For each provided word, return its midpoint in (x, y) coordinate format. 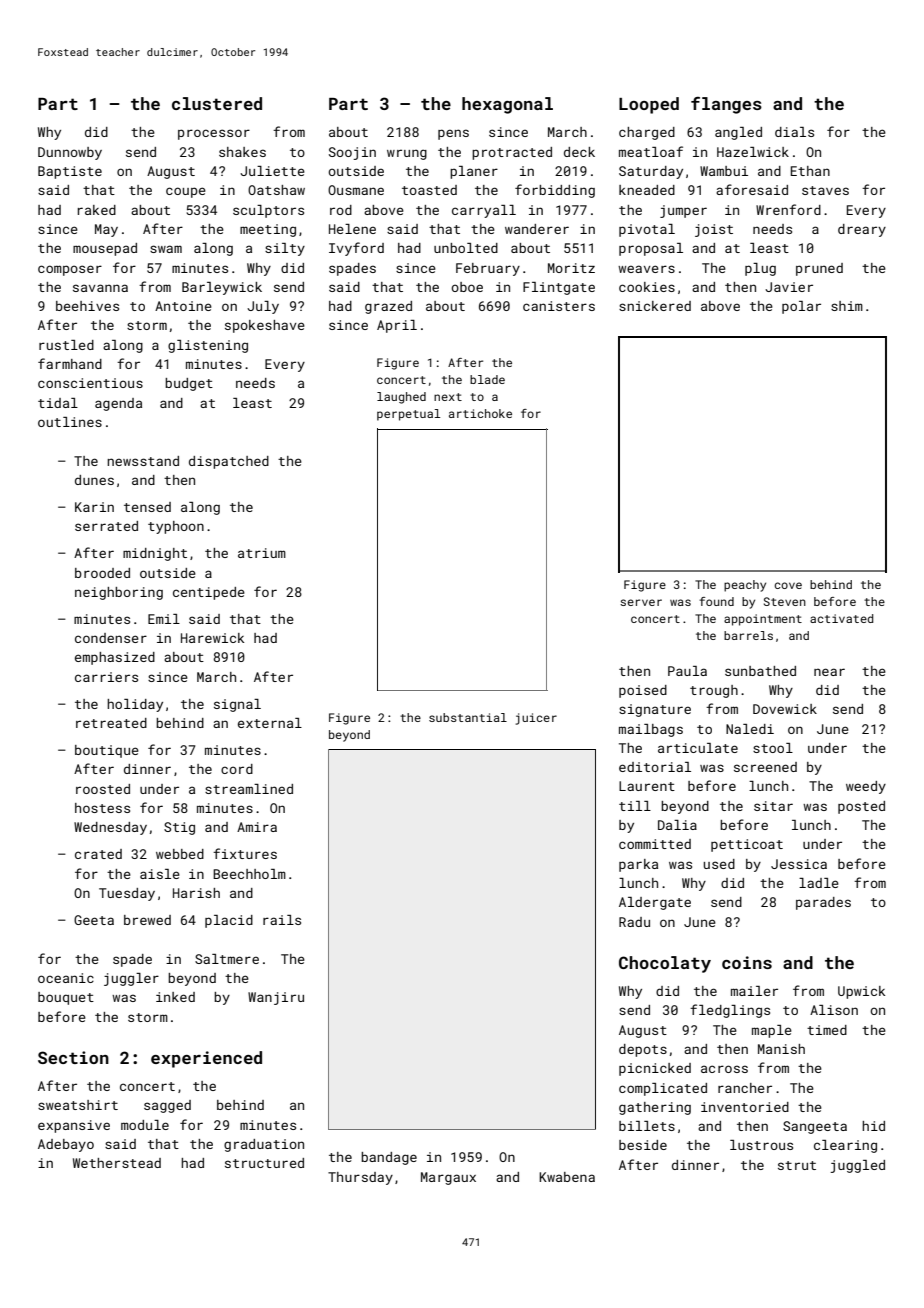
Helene (352, 229)
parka (638, 865)
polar (801, 307)
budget (189, 384)
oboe (467, 287)
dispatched (229, 462)
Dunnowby (70, 153)
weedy (866, 787)
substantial (468, 717)
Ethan (810, 171)
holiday (135, 705)
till (635, 806)
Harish (196, 893)
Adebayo (66, 1145)
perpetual (408, 415)
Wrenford (788, 209)
